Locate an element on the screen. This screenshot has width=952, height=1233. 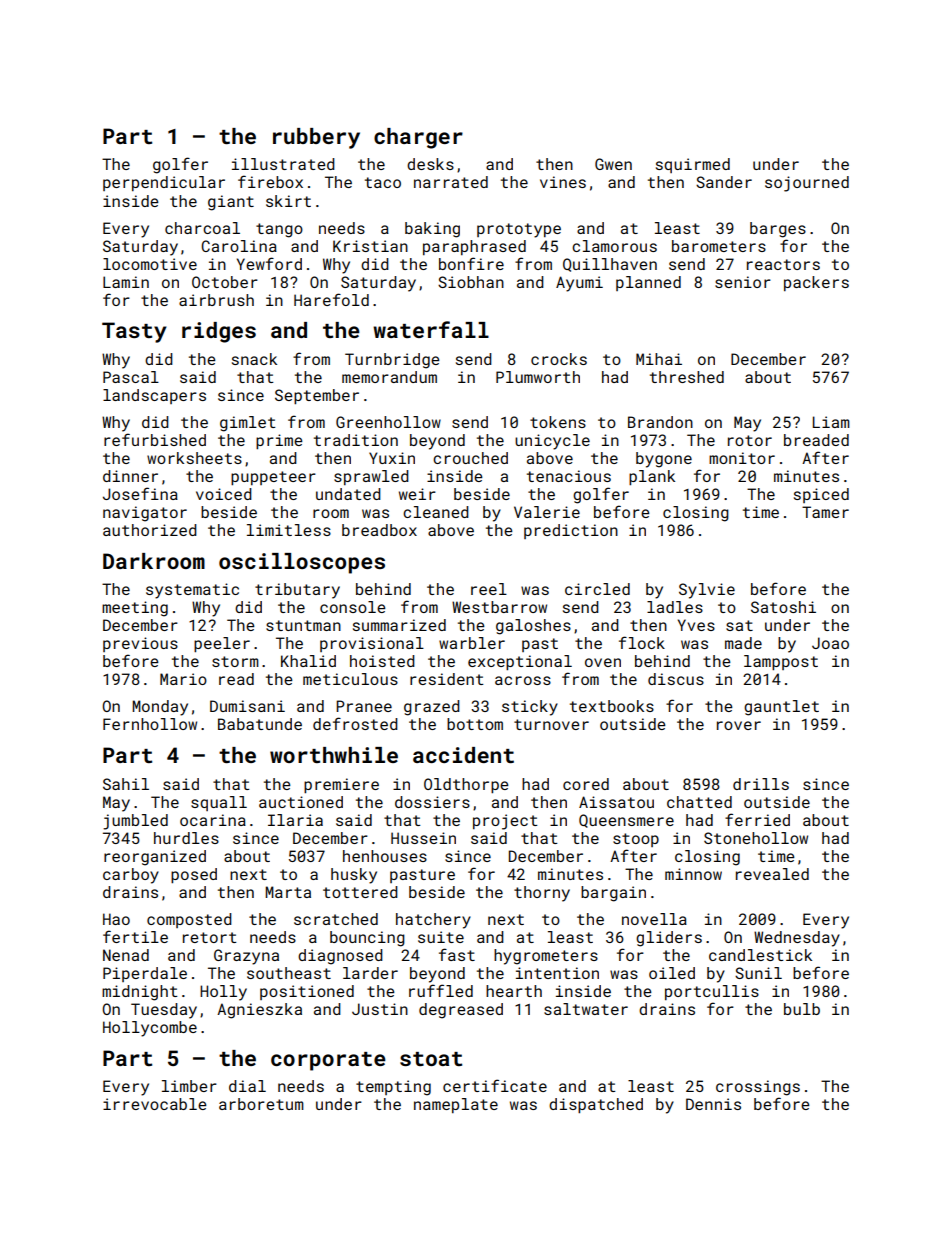
summarized is located at coordinates (399, 625).
